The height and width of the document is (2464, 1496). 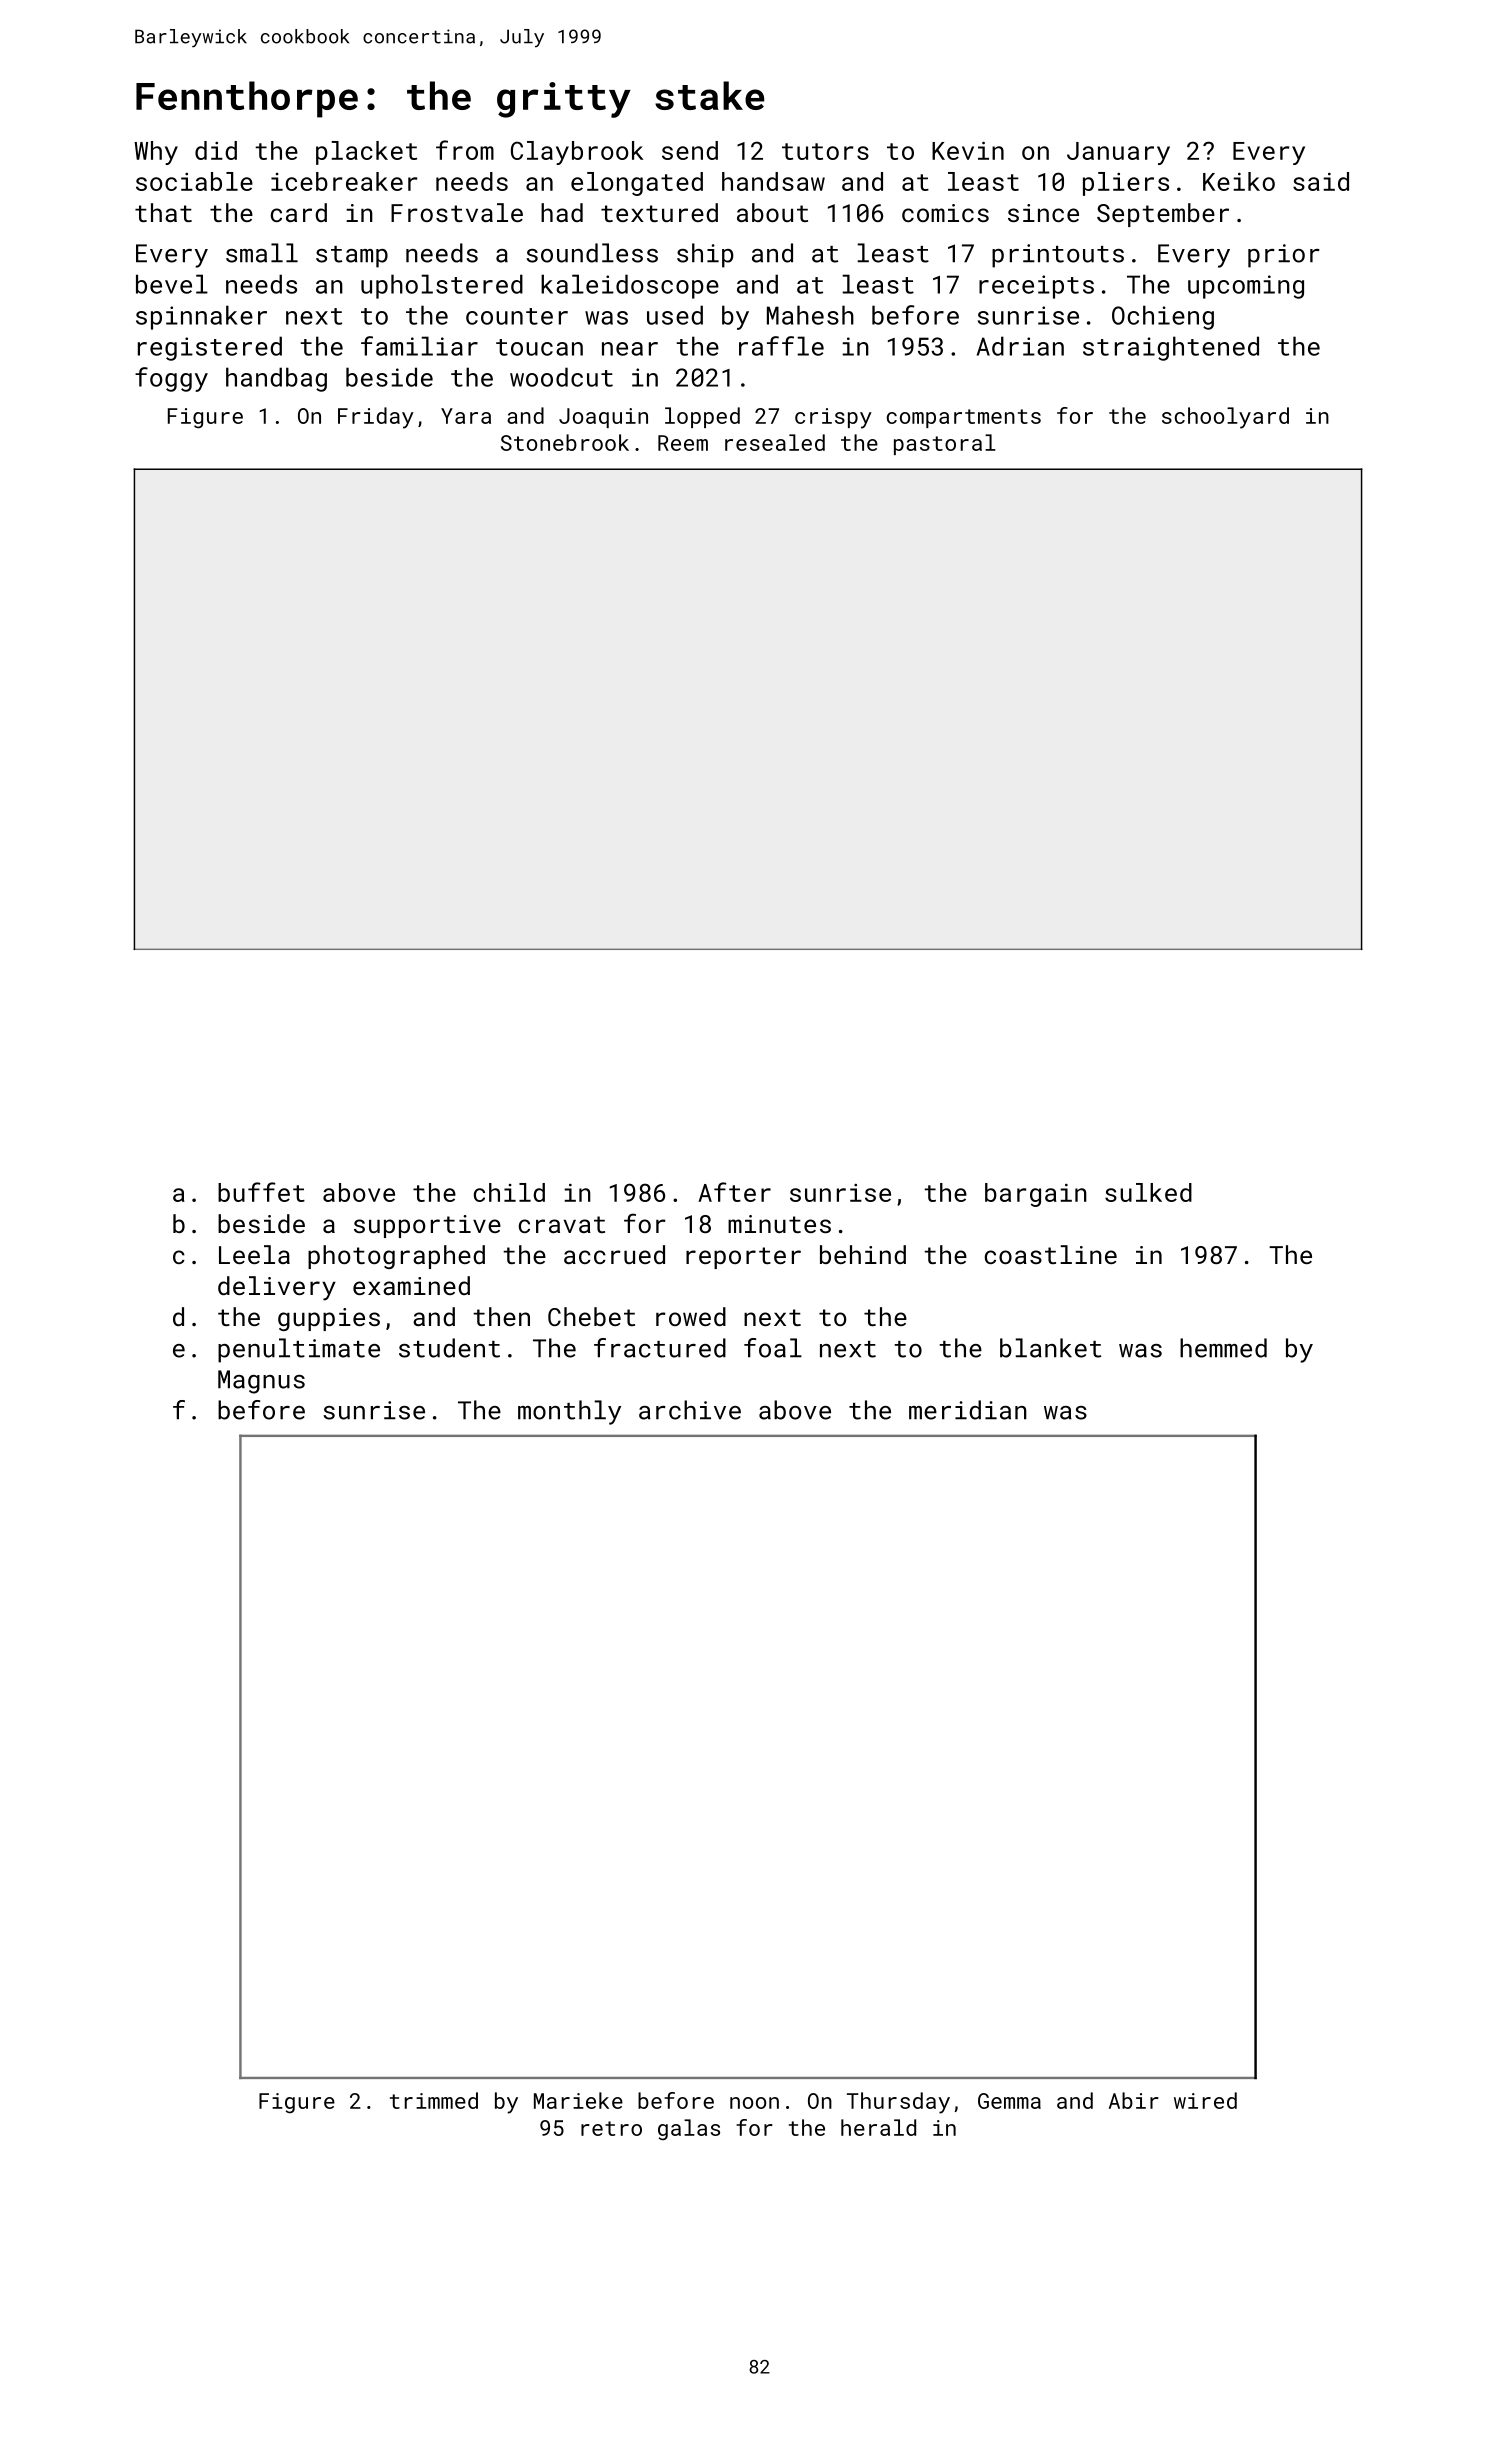 I want to click on meridian, so click(x=968, y=1410).
